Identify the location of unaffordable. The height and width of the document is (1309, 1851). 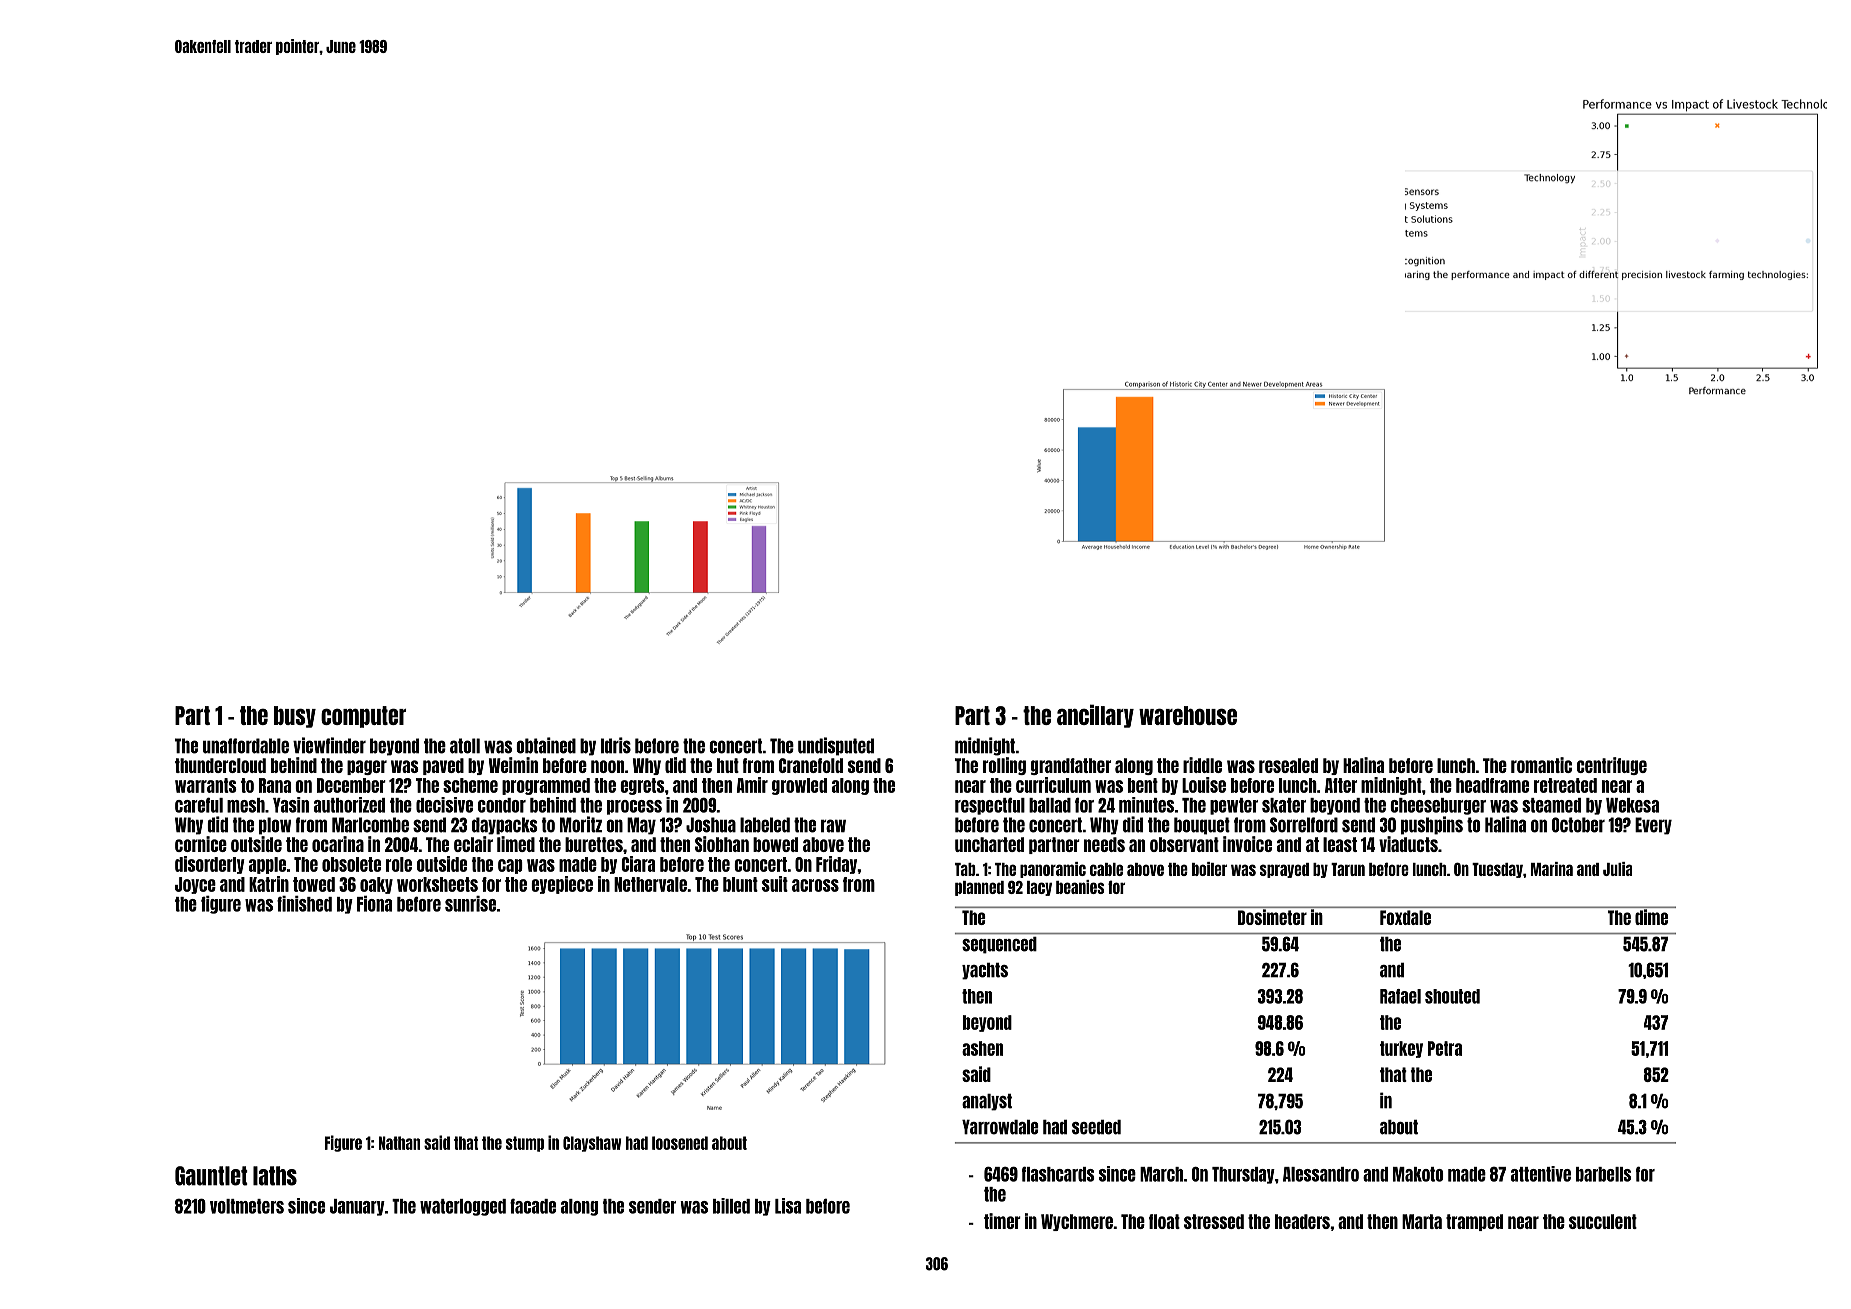
(246, 746).
